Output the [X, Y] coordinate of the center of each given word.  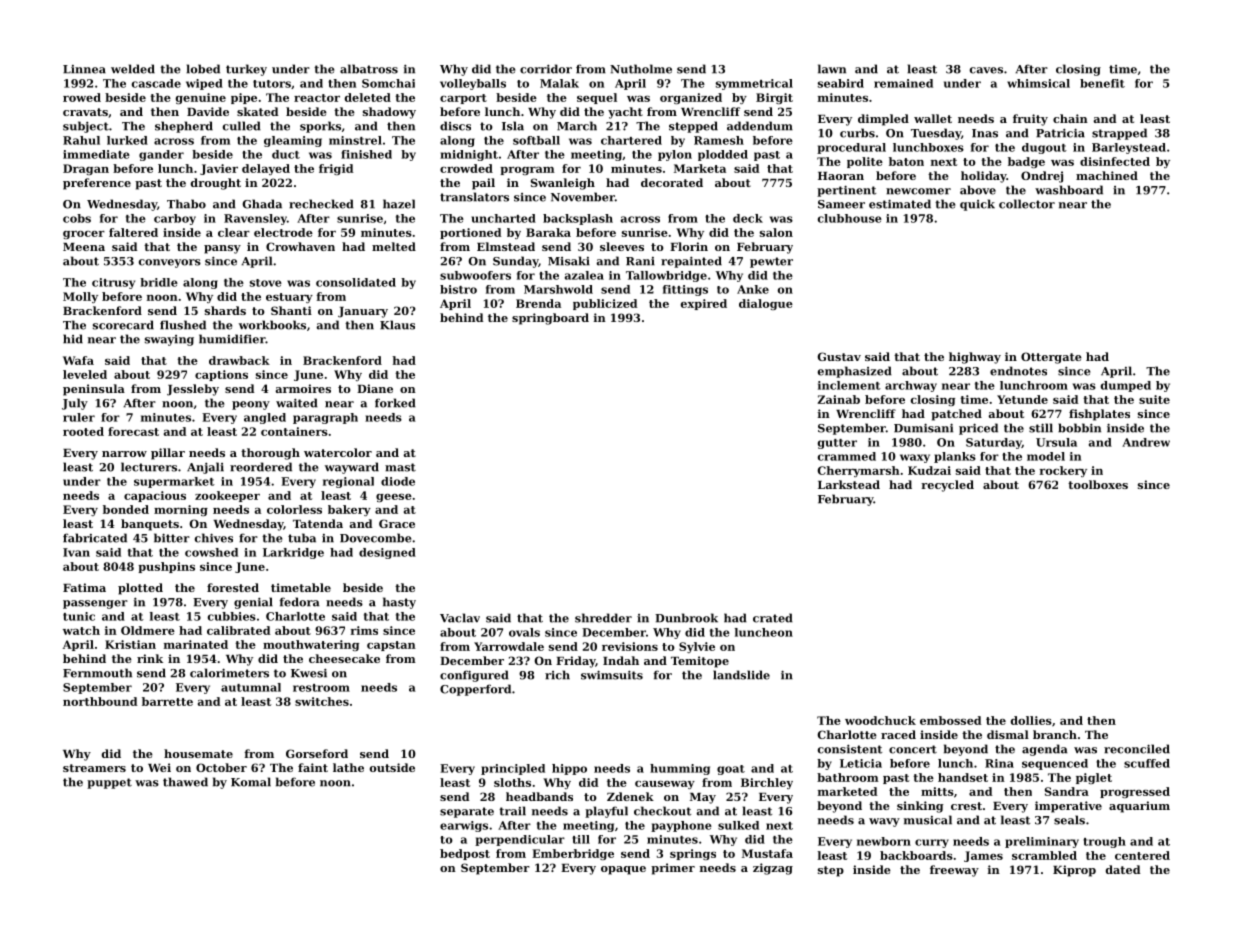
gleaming [293, 141]
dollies [1031, 720]
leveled [85, 374]
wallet [933, 118]
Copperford [475, 690]
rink [150, 658]
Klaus [397, 325]
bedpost [465, 854]
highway [975, 358]
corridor [546, 69]
